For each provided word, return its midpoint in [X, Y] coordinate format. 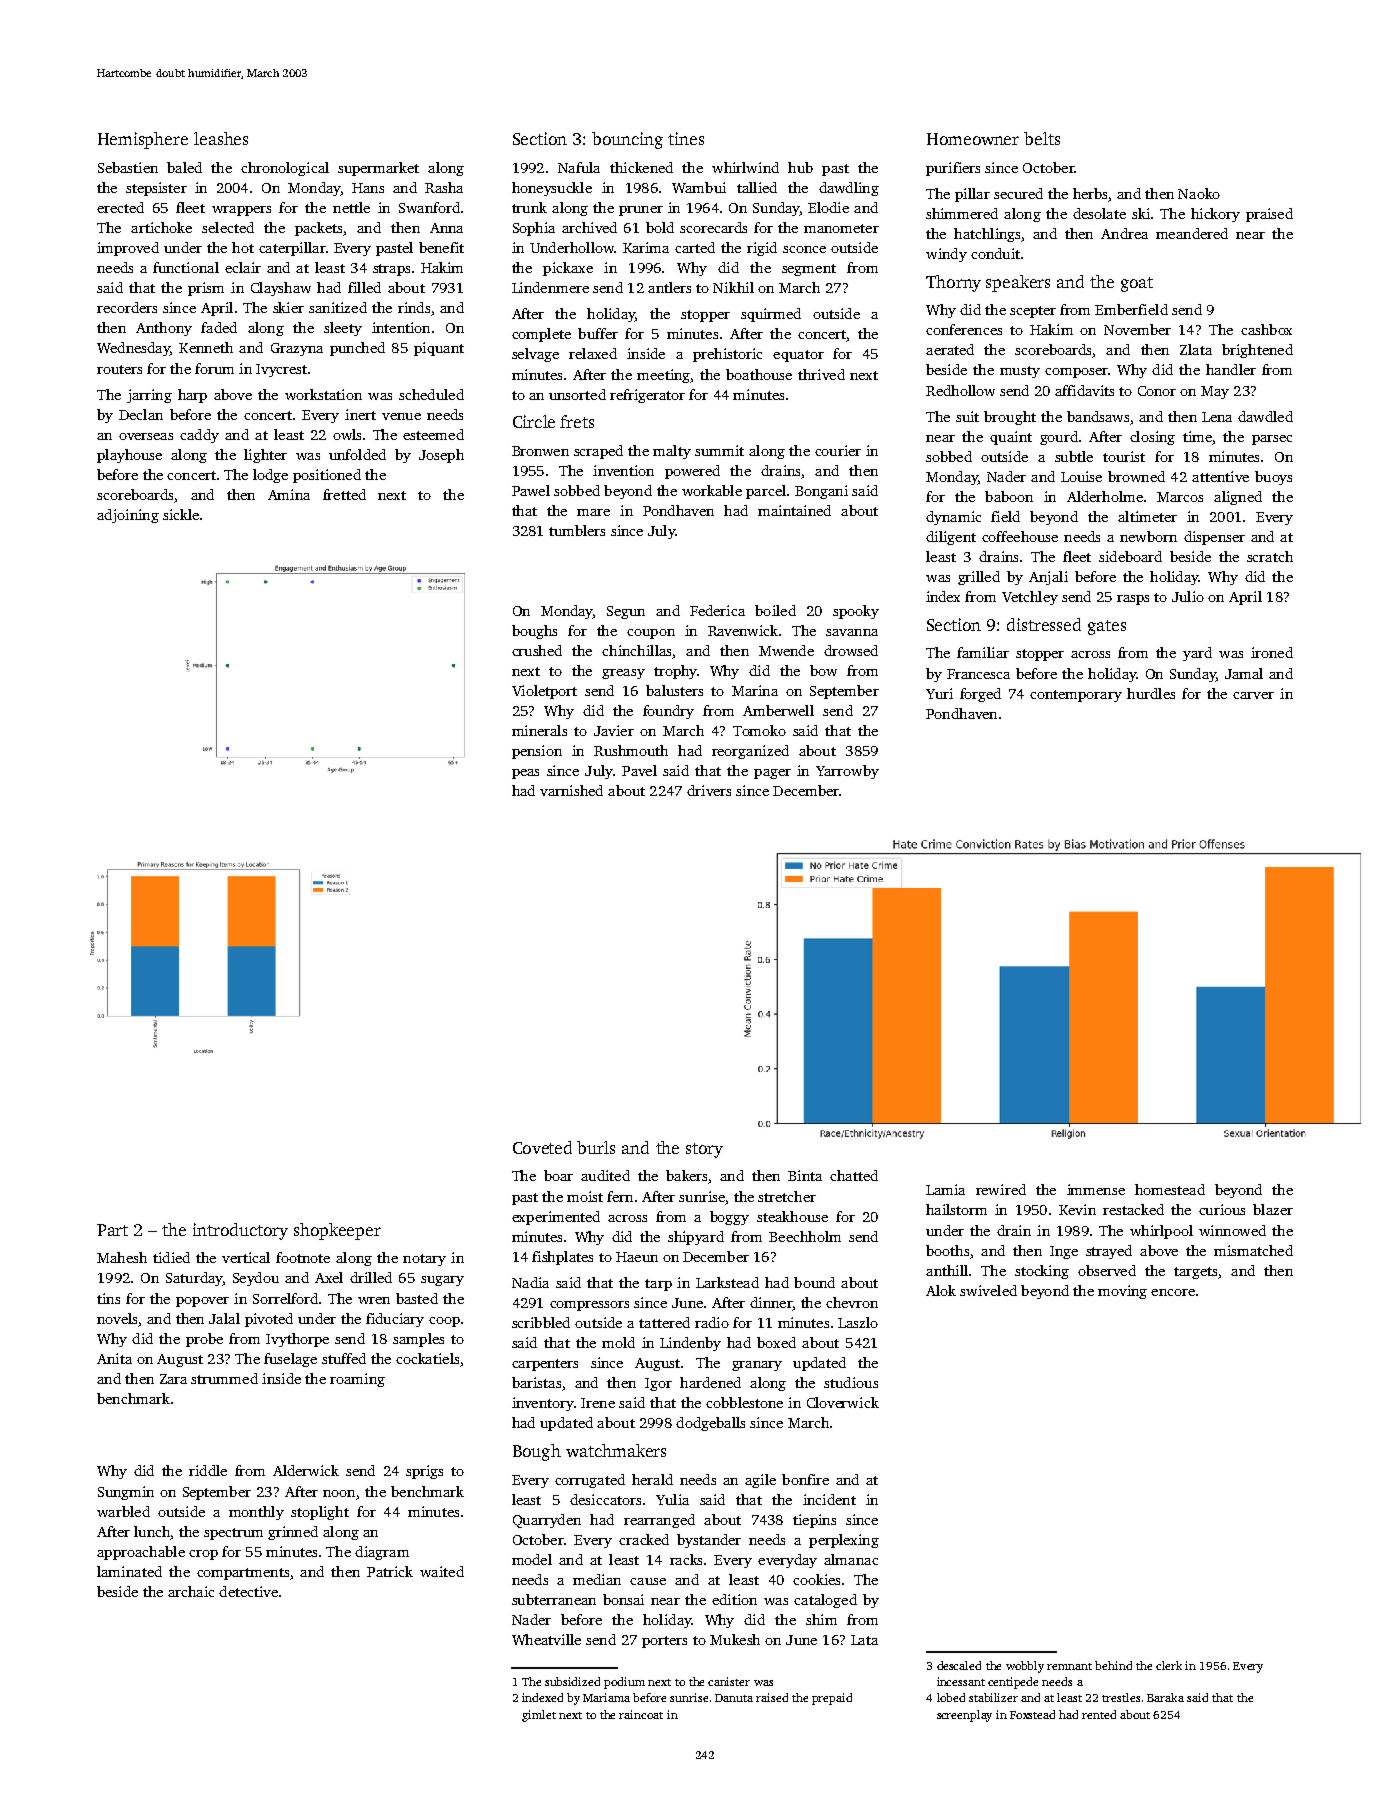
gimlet [539, 1716]
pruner [641, 211]
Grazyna [297, 349]
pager [772, 774]
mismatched [1253, 1250]
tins [108, 1298]
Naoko [1199, 193]
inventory [542, 1404]
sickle [181, 514]
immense [1096, 1189]
